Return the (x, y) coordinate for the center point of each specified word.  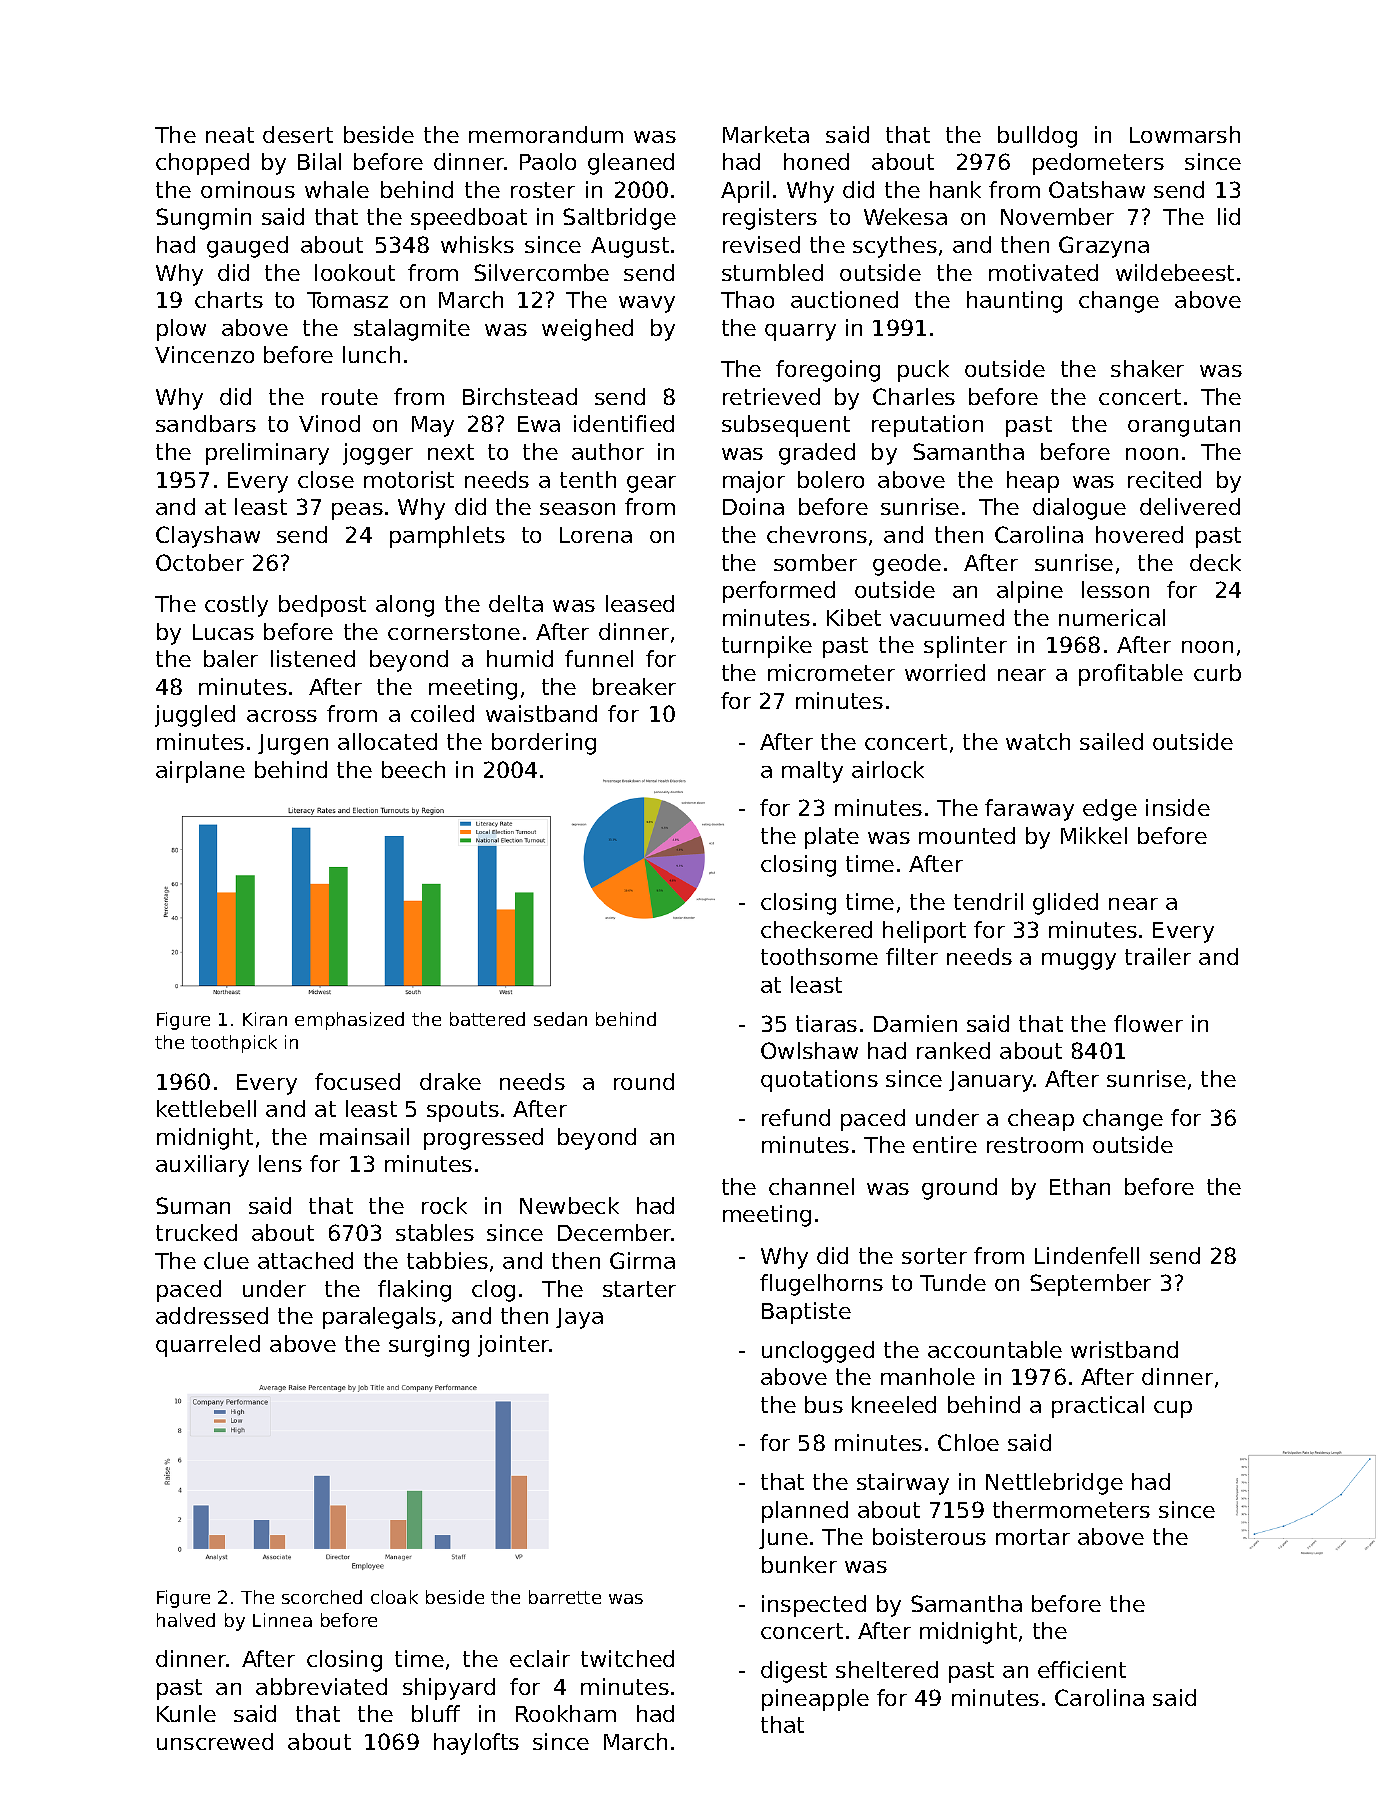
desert (298, 134)
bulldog (1037, 137)
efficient (1082, 1669)
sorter (934, 1256)
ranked (953, 1050)
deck (1215, 562)
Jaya (579, 1318)
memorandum (546, 134)
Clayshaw (208, 537)
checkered (816, 929)
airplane (200, 772)
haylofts (476, 1744)
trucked (196, 1232)
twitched (627, 1658)
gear (651, 484)
